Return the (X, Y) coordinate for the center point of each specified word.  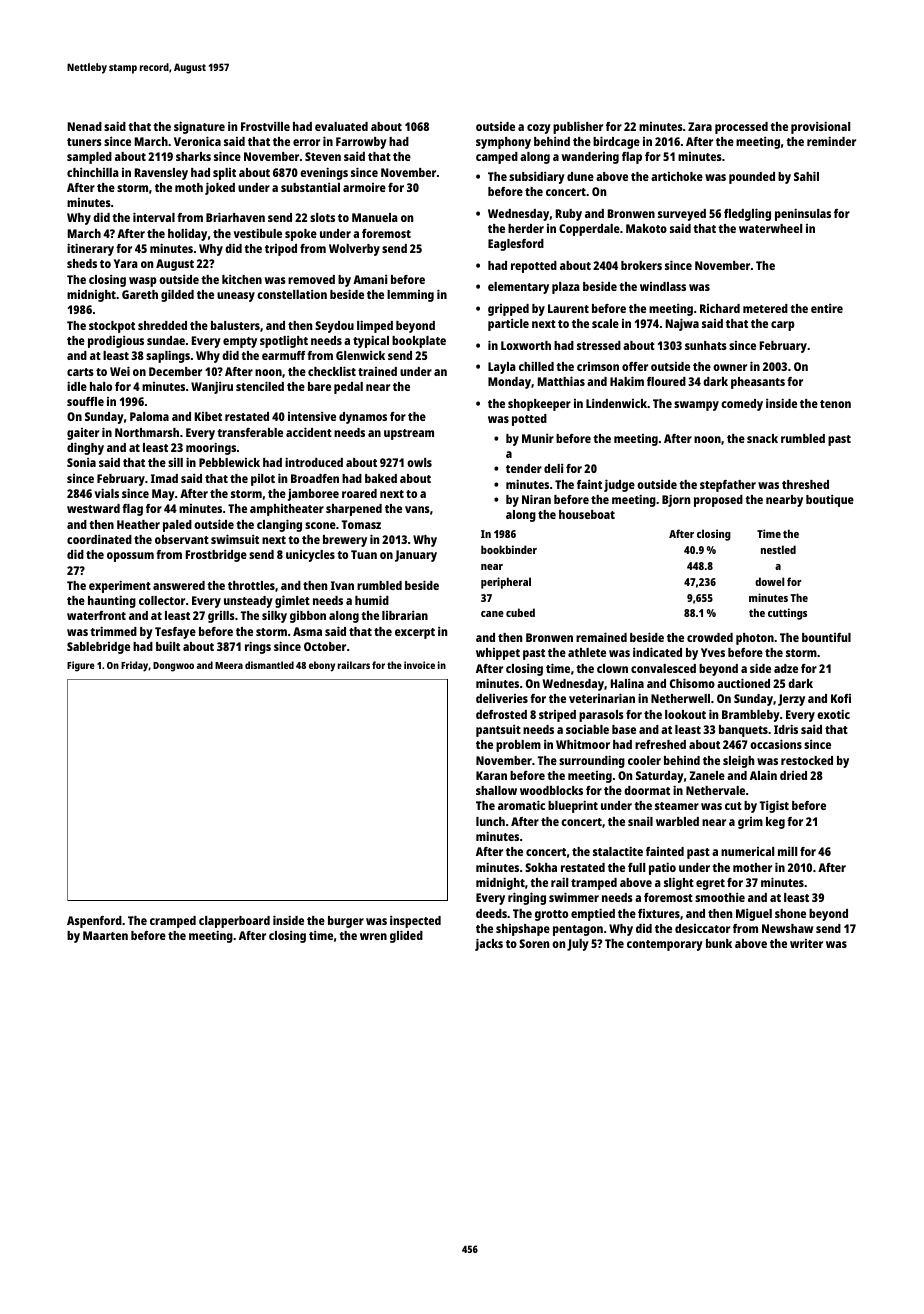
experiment (120, 586)
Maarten (105, 935)
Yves (713, 652)
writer (806, 943)
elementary (518, 288)
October (325, 646)
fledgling (747, 214)
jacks (489, 944)
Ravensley (161, 174)
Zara (700, 126)
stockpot (112, 327)
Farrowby (361, 143)
